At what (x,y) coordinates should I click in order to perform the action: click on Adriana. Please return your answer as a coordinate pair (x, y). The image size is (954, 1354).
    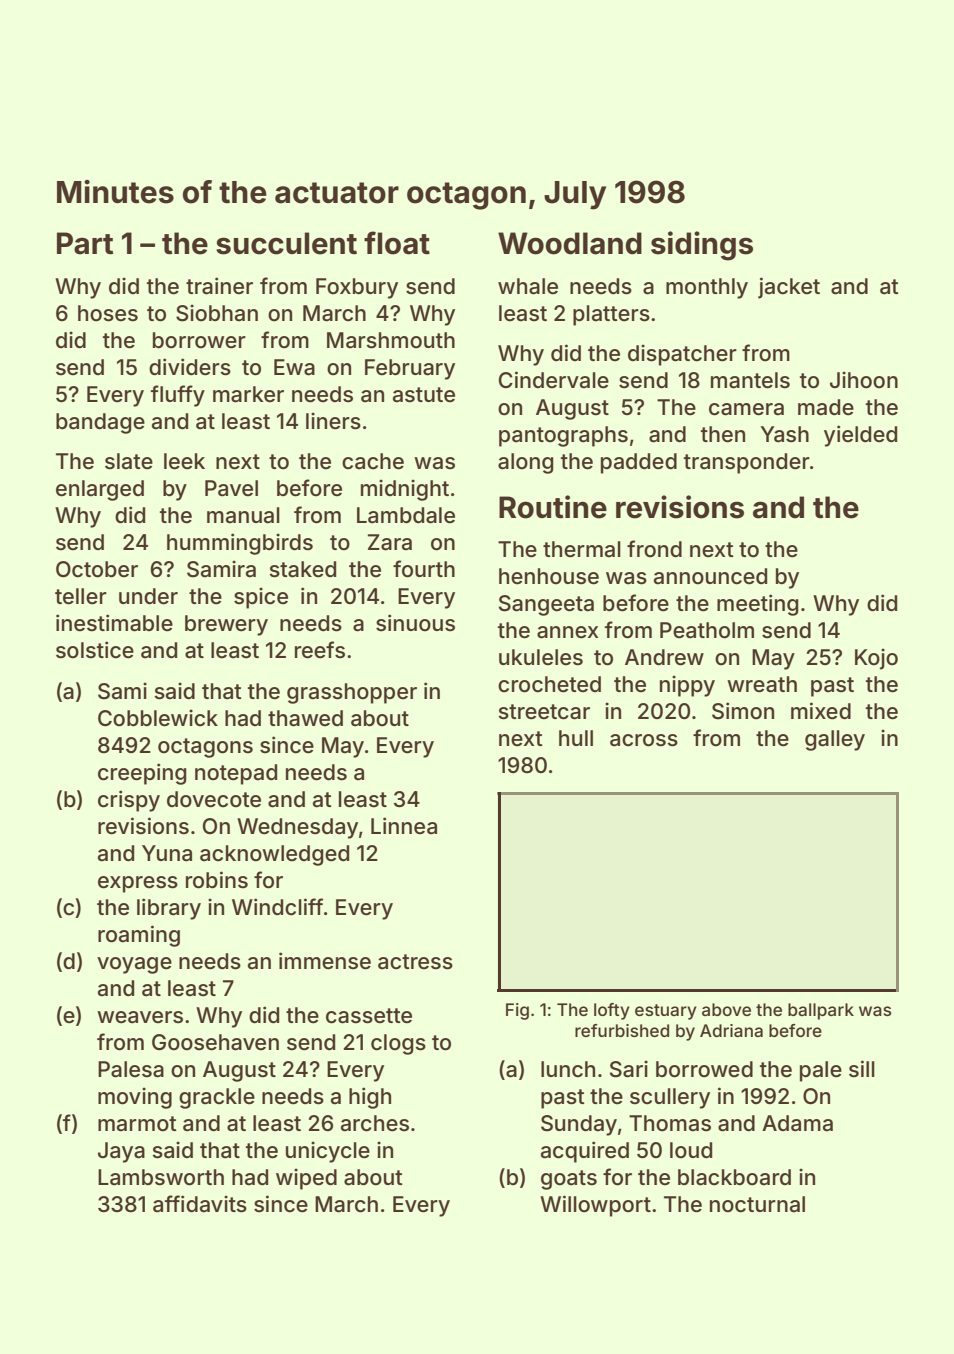
    Looking at the image, I should click on (731, 1030).
